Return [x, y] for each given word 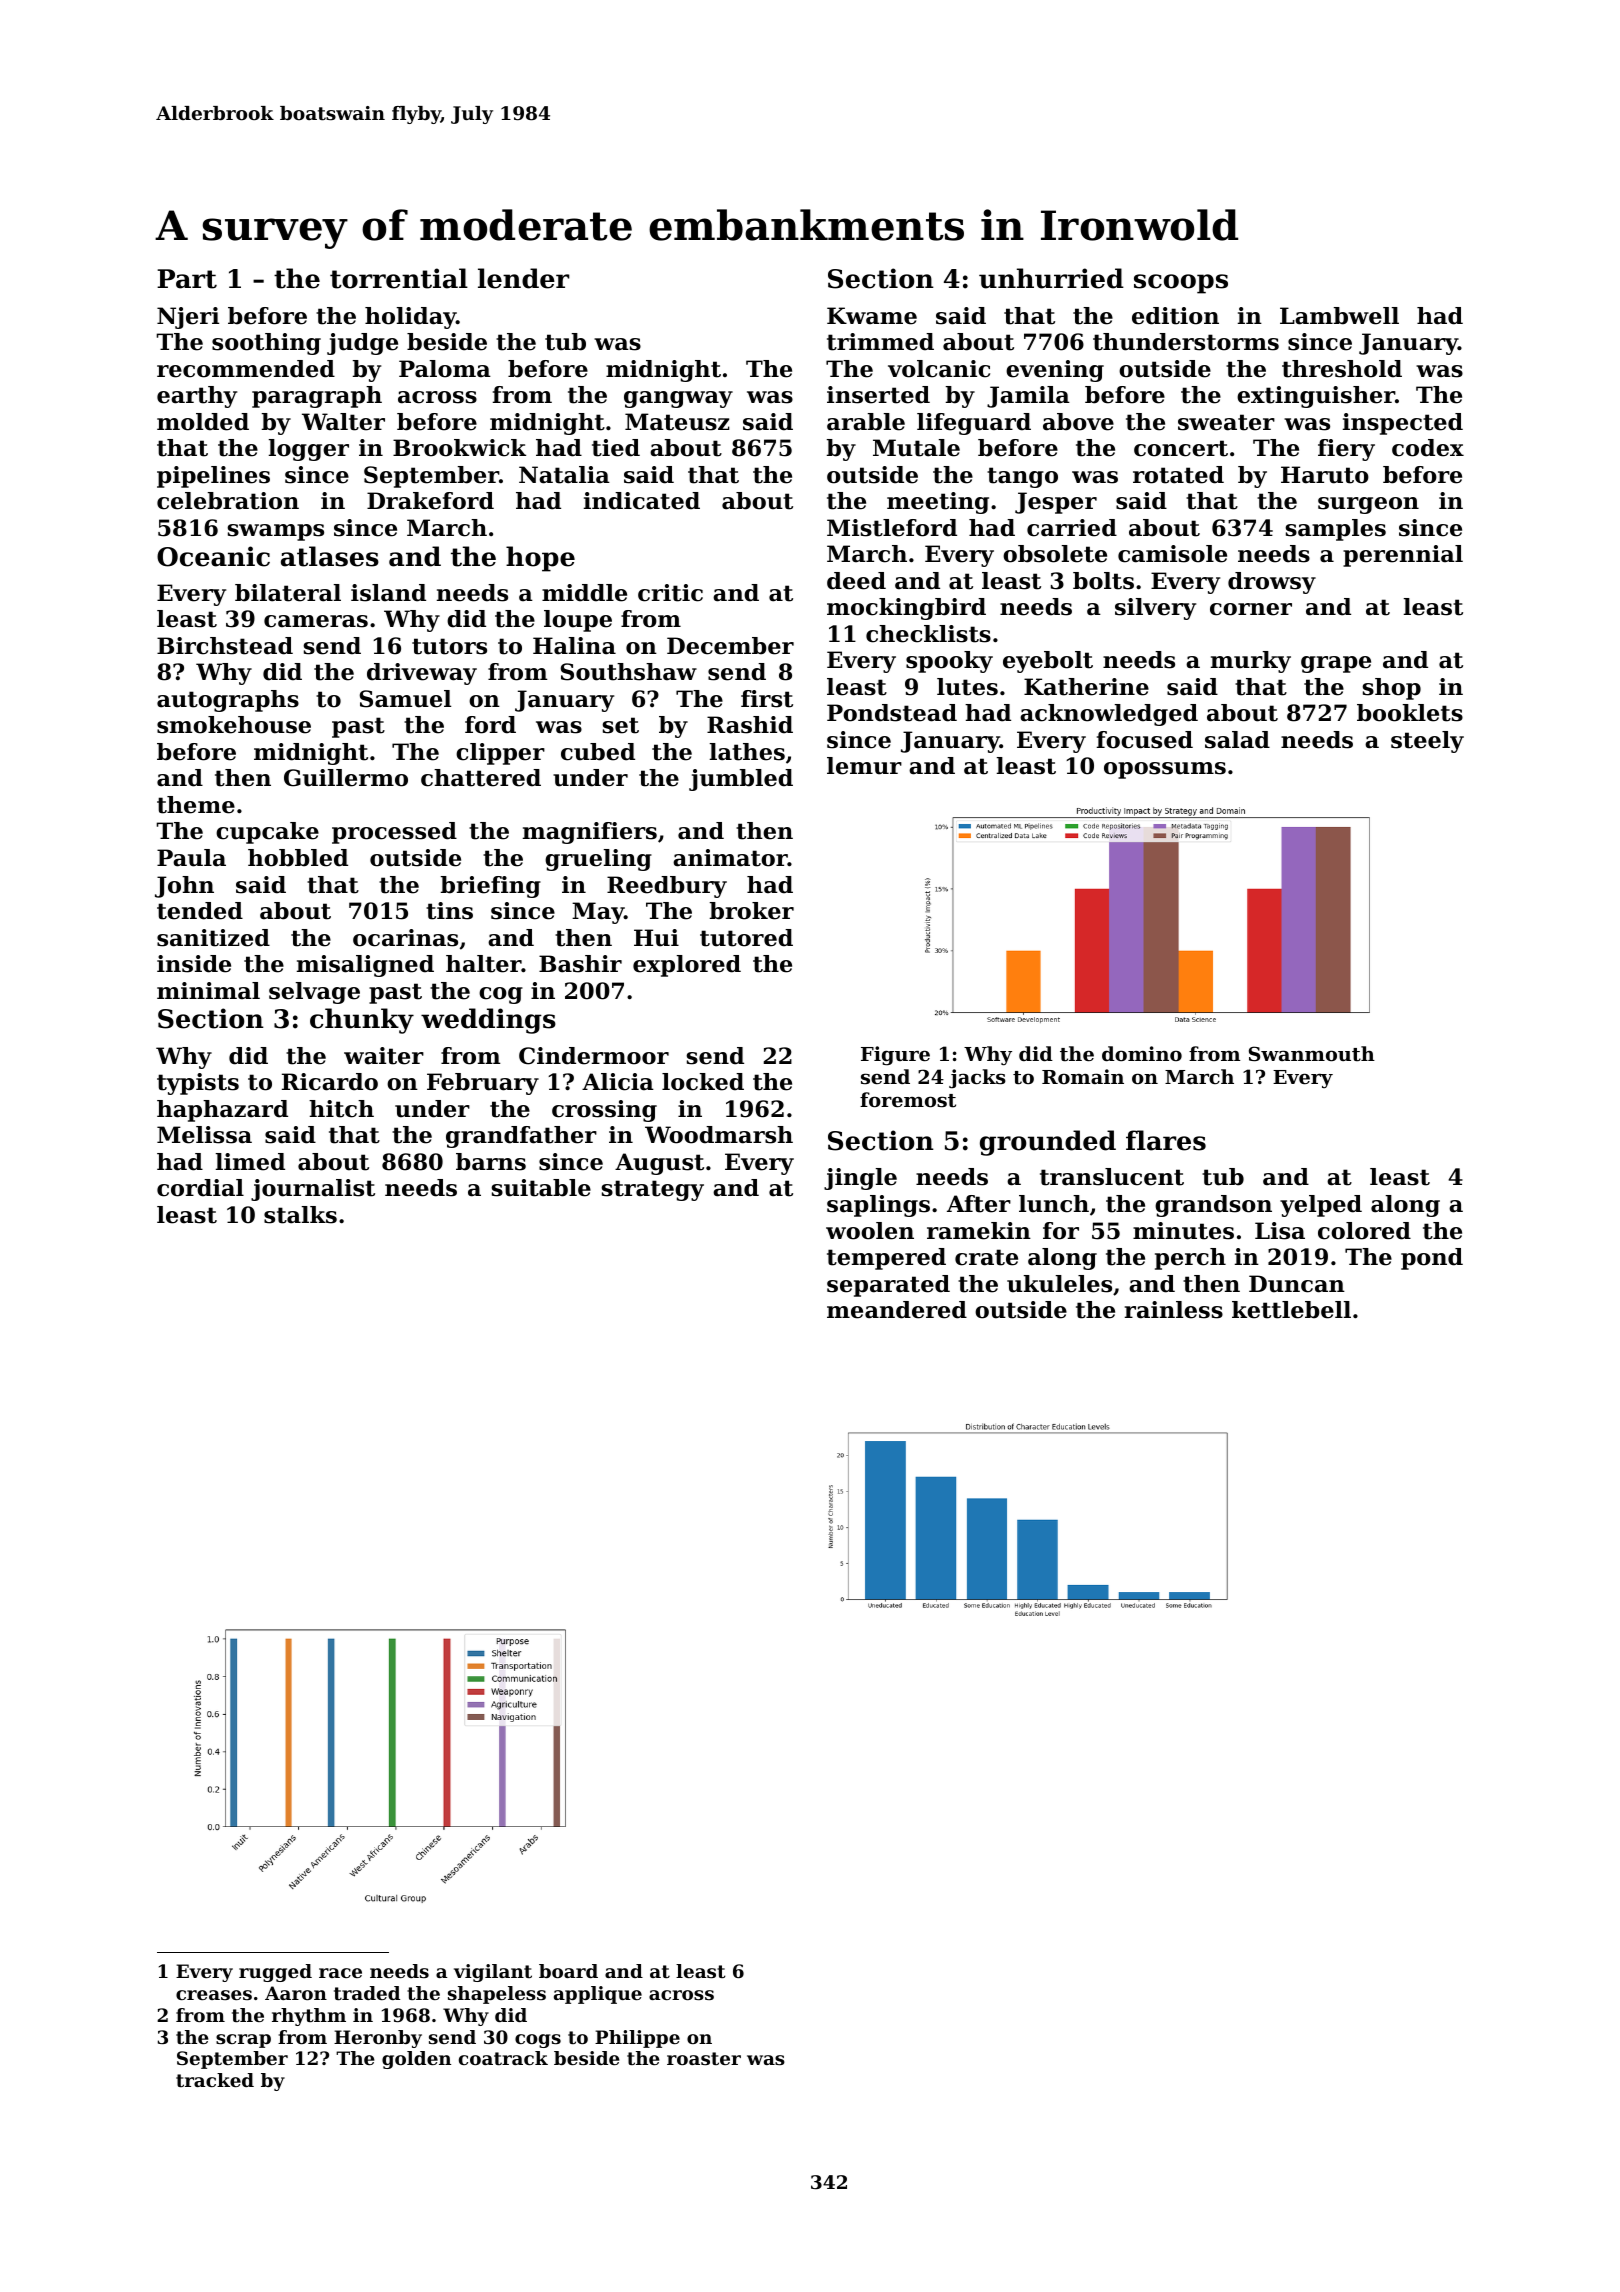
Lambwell [1339, 316]
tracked [215, 2080]
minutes [1183, 1231]
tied [616, 448]
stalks [300, 1215]
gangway [678, 399]
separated [888, 1286]
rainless [1174, 1310]
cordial [200, 1188]
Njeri [188, 318]
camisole [1172, 554]
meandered [897, 1310]
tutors [449, 646]
